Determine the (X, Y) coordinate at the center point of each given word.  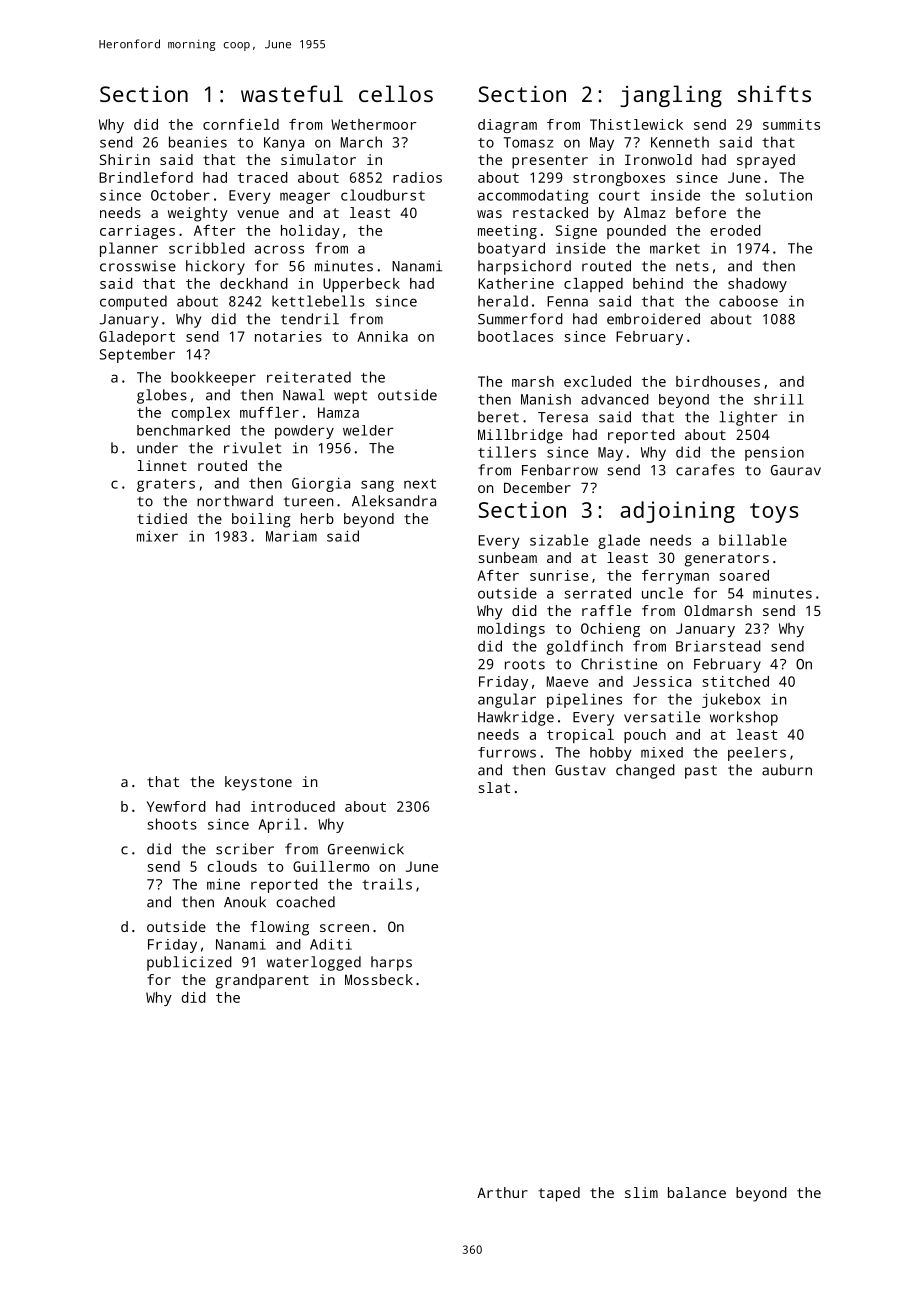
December (537, 487)
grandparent (262, 981)
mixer (157, 536)
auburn (787, 770)
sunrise (559, 575)
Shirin (125, 159)
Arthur (502, 1192)
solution (778, 195)
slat (494, 787)
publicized (189, 963)
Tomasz (528, 142)
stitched (736, 681)
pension (774, 454)
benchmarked (183, 430)
